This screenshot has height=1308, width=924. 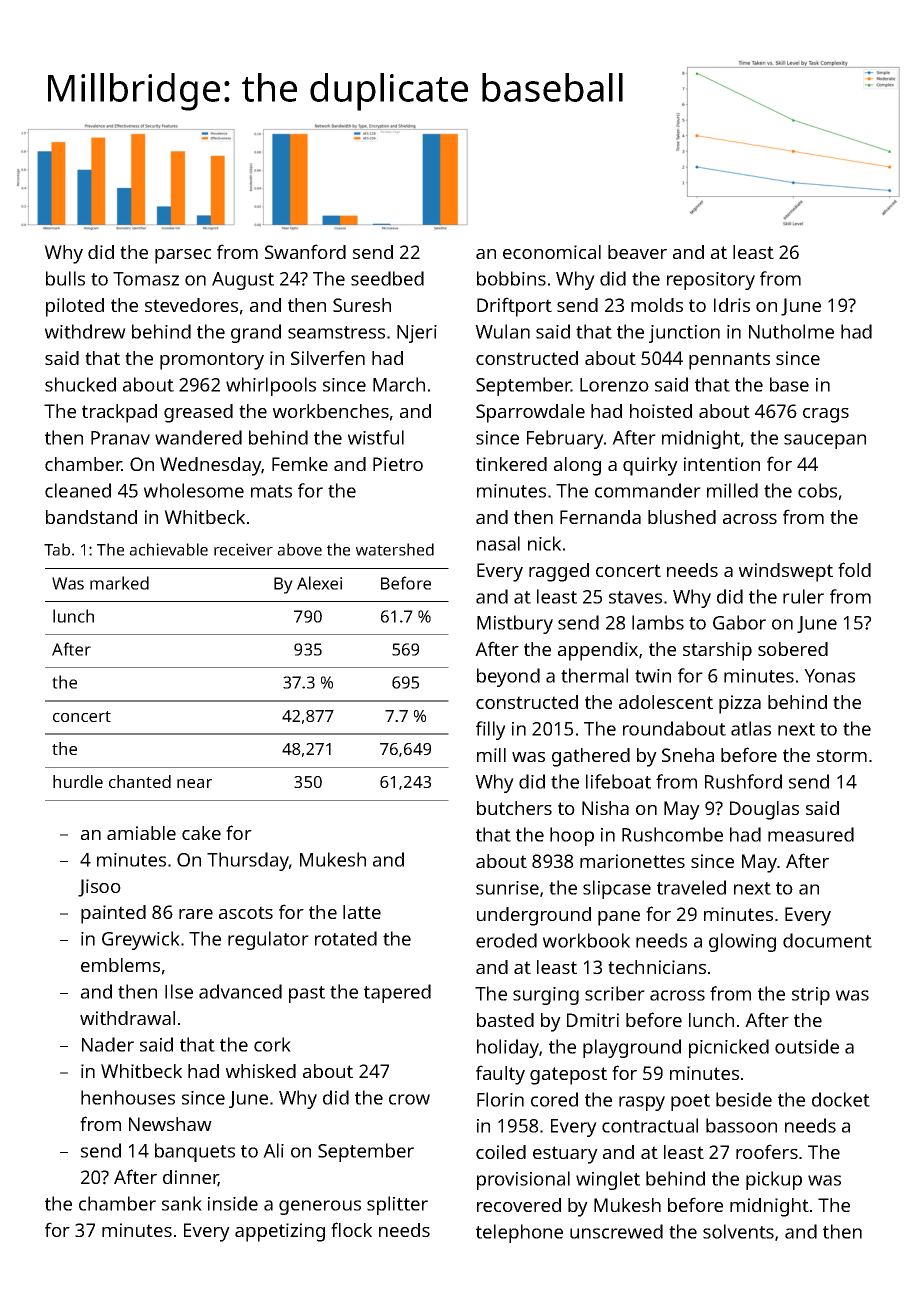 I want to click on adolescent, so click(x=666, y=702).
